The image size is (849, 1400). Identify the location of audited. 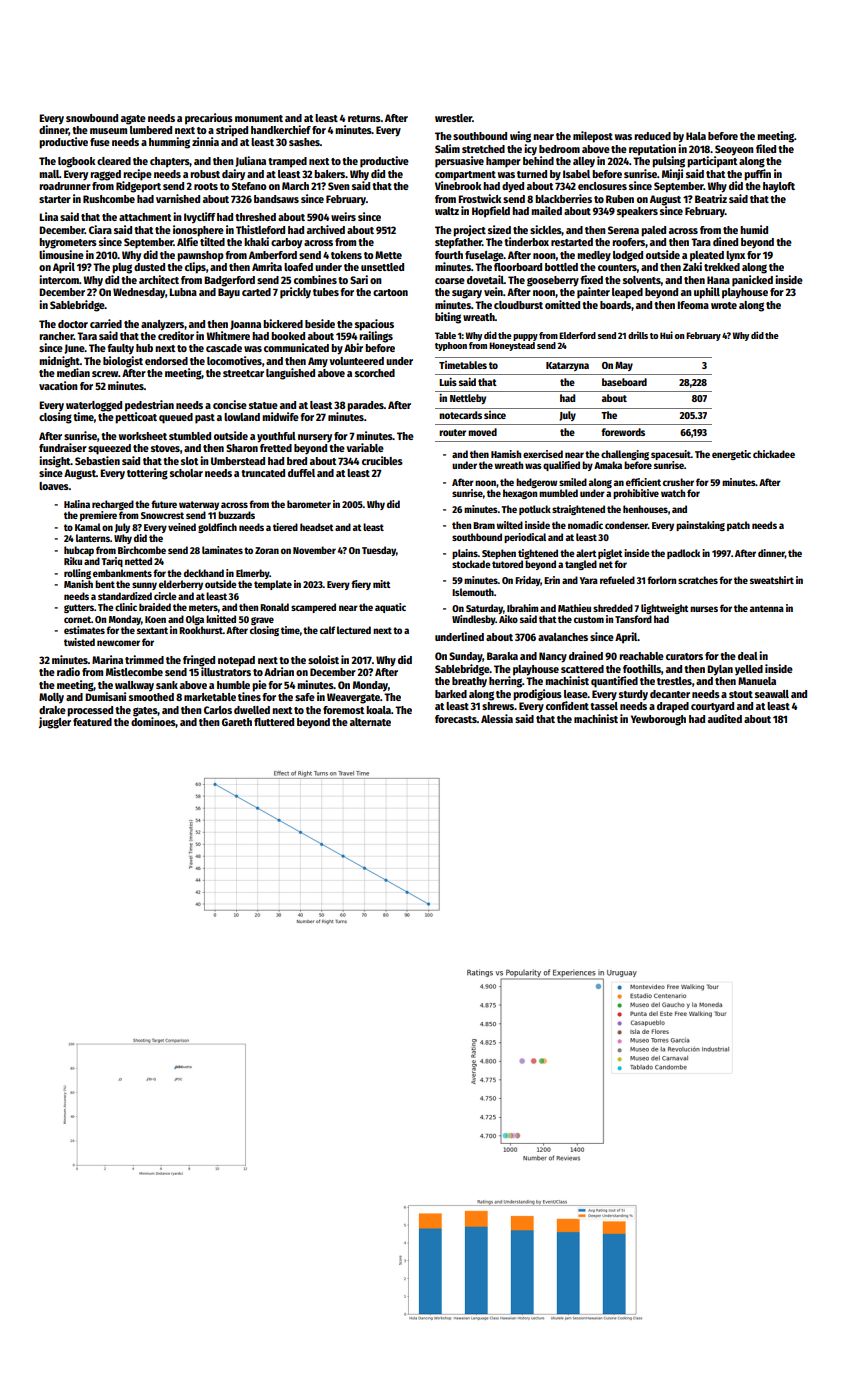
(725, 718).
